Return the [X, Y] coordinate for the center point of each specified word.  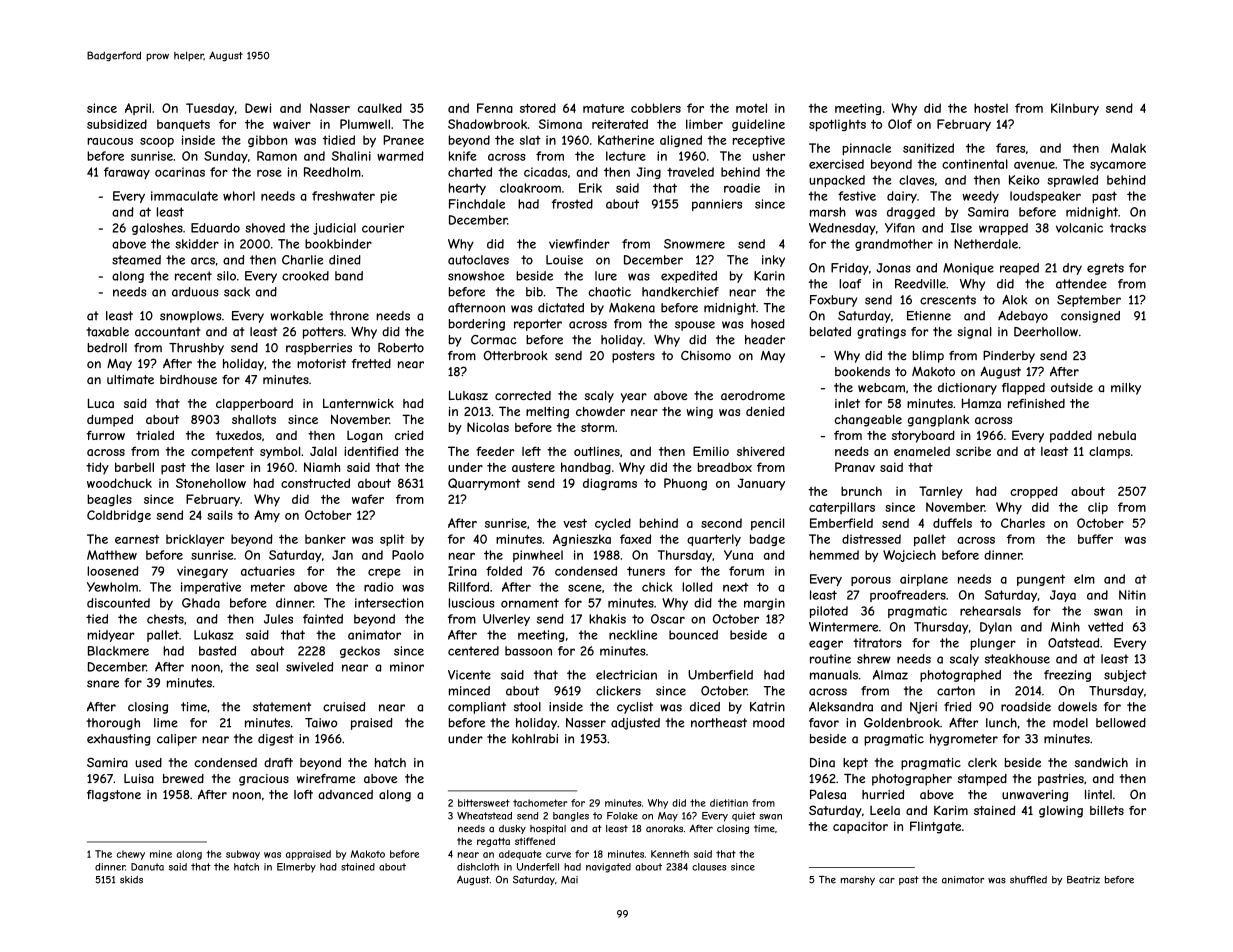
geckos [360, 652]
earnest [137, 539]
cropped [1034, 492]
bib [534, 292]
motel [751, 108]
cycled [613, 524]
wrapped [1003, 229]
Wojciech [909, 556]
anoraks [664, 828]
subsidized [117, 124]
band [349, 276]
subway [243, 855]
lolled [697, 587]
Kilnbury [1075, 109]
